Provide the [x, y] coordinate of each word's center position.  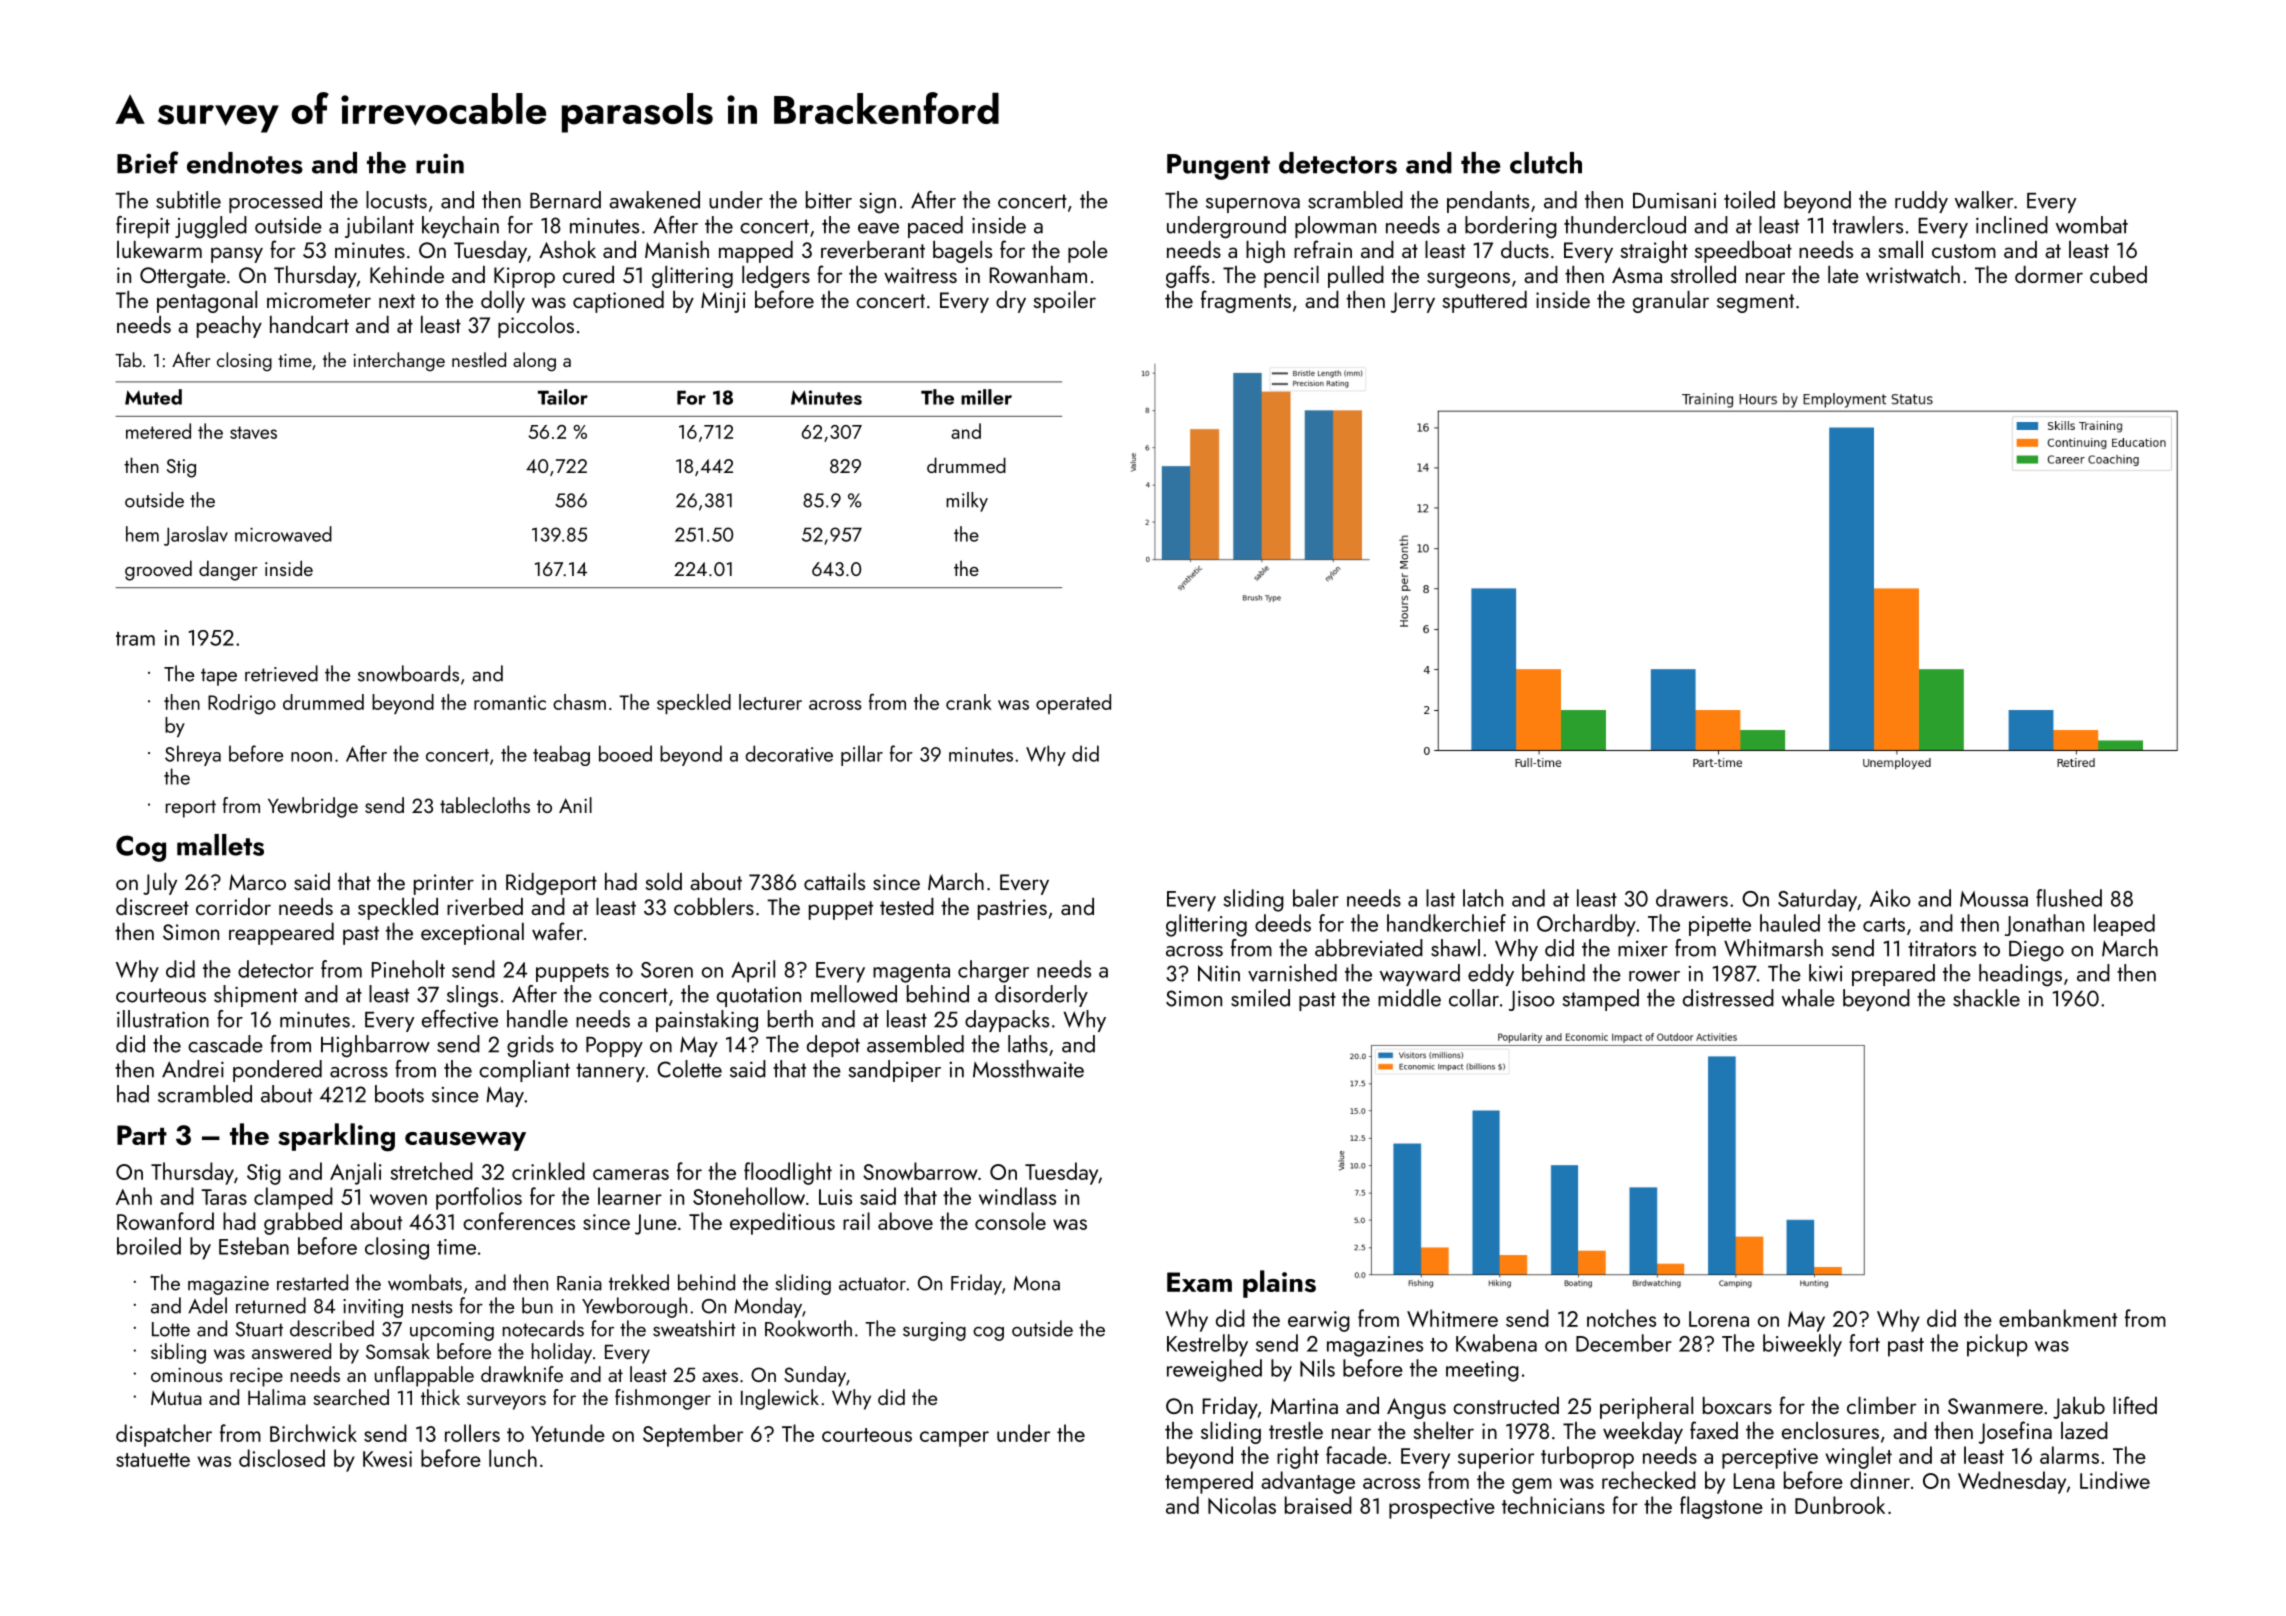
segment [1755, 303]
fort [1864, 1343]
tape [219, 677]
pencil [1291, 277]
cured [588, 274]
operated [1073, 704]
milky [967, 502]
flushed [2069, 898]
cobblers [714, 906]
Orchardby [1586, 925]
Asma [1637, 275]
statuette [153, 1460]
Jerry [1413, 302]
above [905, 1221]
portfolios [479, 1198]
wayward [1420, 975]
